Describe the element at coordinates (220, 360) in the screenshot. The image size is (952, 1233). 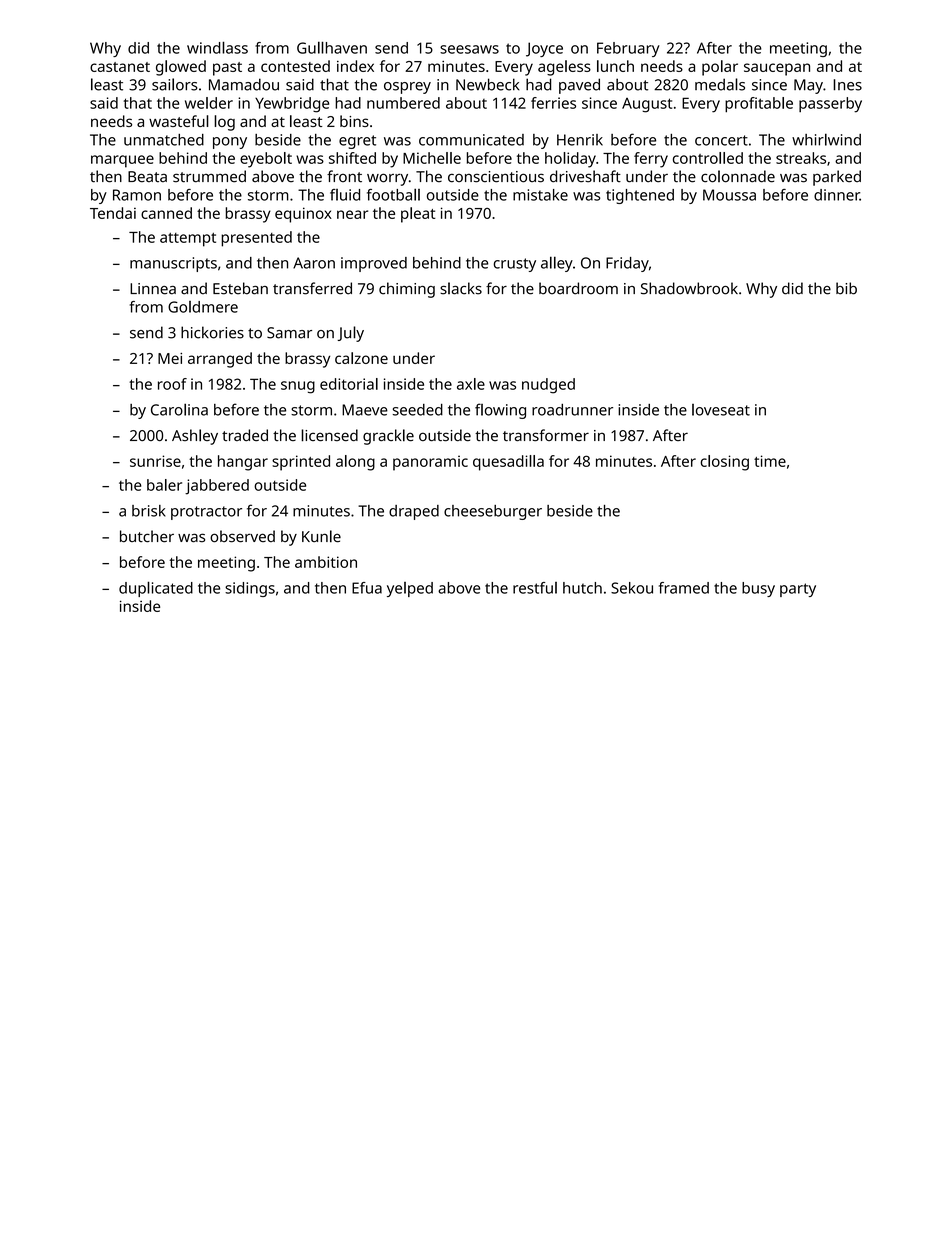
I see `arranged` at that location.
